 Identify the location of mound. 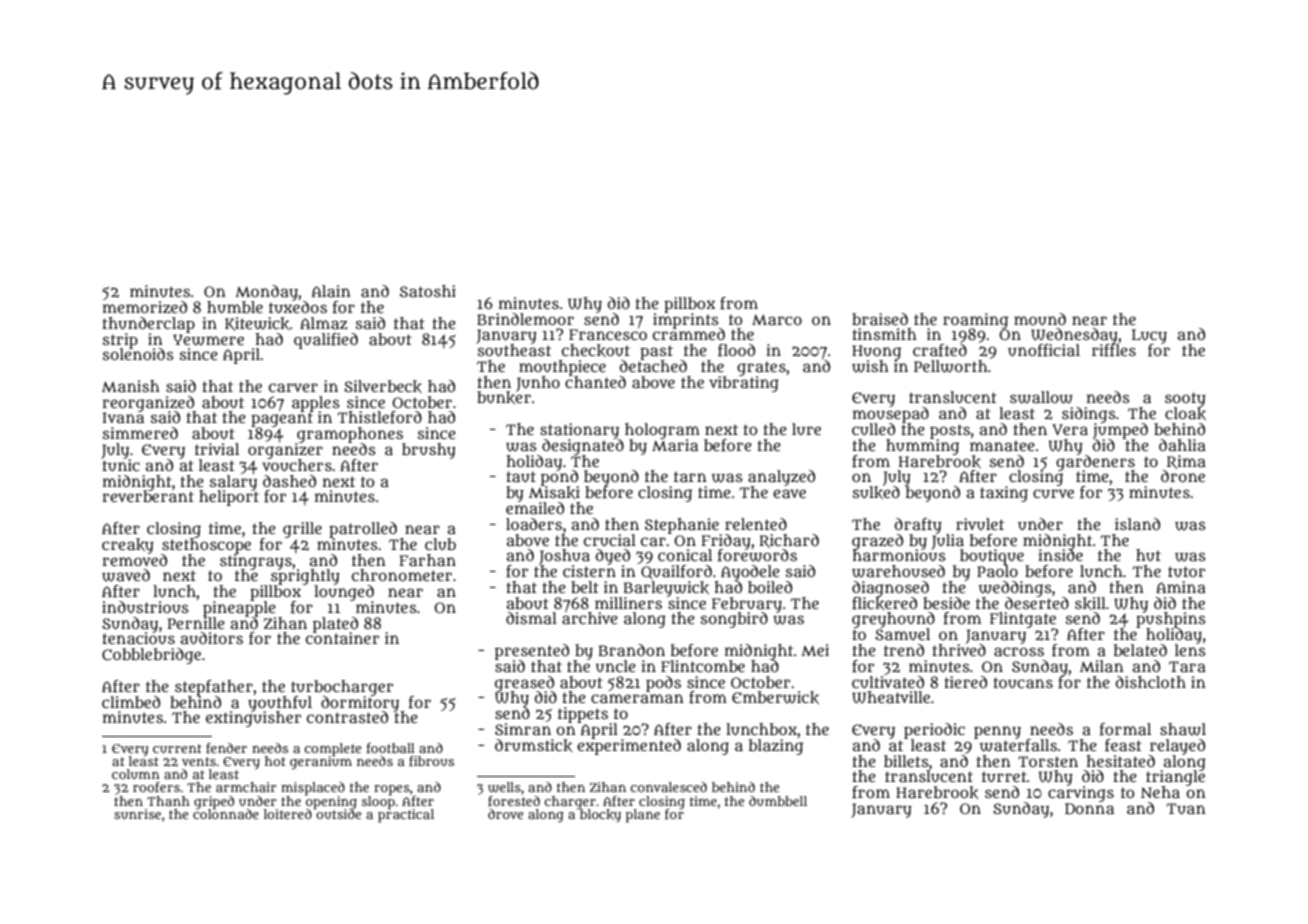
(1040, 319).
